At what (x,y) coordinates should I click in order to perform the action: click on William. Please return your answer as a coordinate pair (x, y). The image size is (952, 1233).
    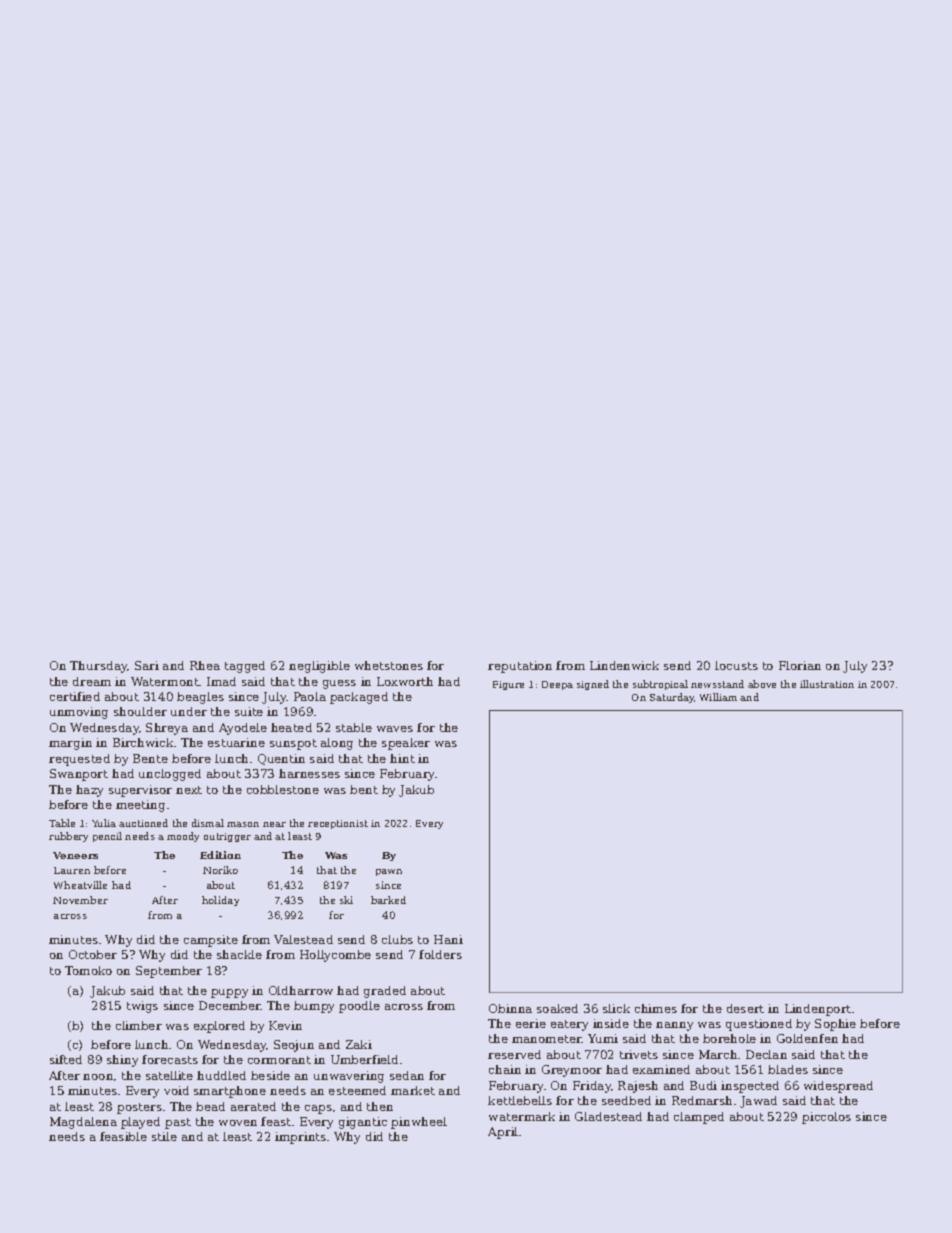
    Looking at the image, I should click on (718, 697).
